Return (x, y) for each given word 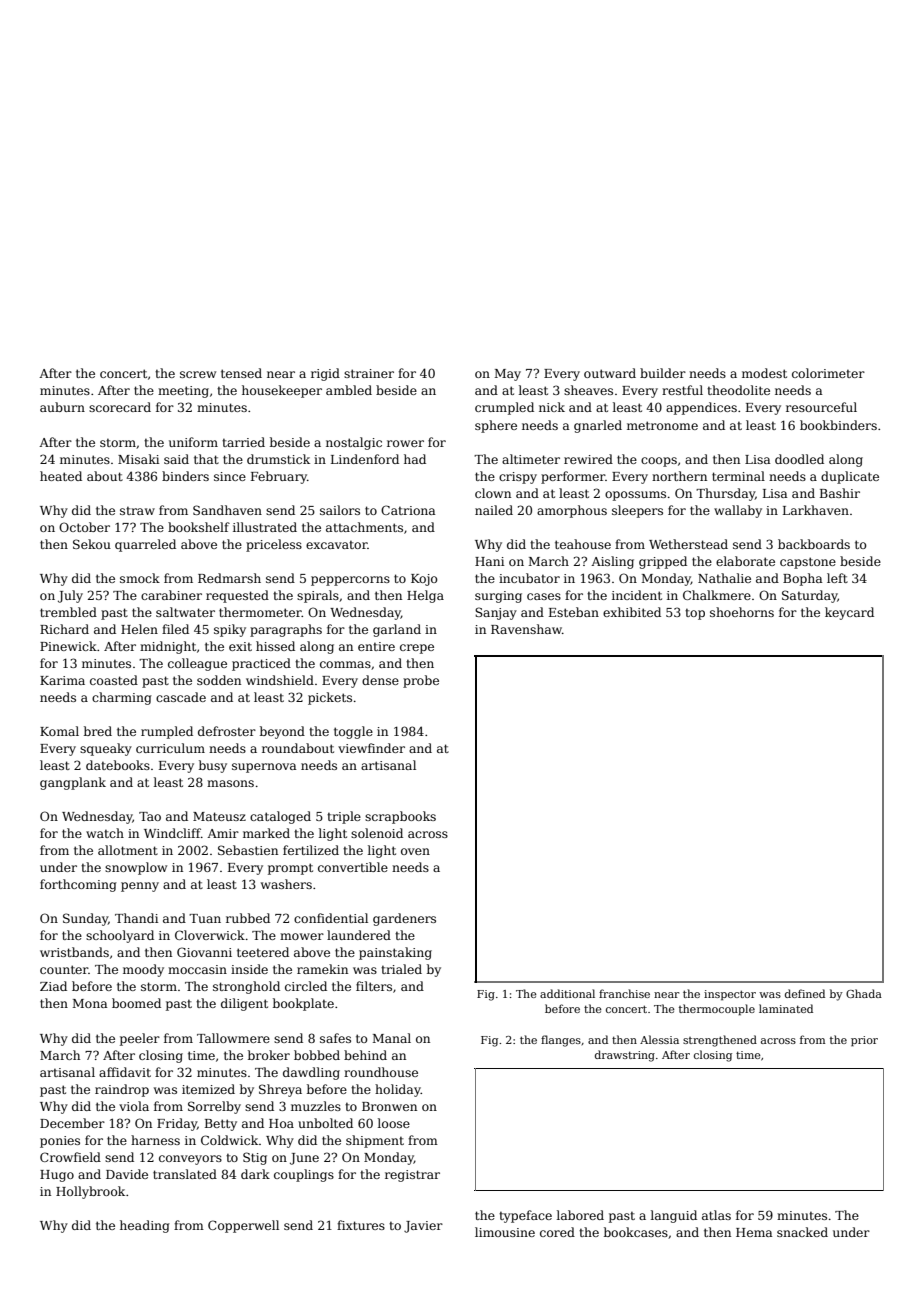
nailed (494, 510)
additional (567, 993)
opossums (635, 496)
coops (659, 462)
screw (198, 374)
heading (145, 1226)
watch (105, 833)
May (508, 375)
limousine (505, 1232)
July (70, 596)
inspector (730, 995)
